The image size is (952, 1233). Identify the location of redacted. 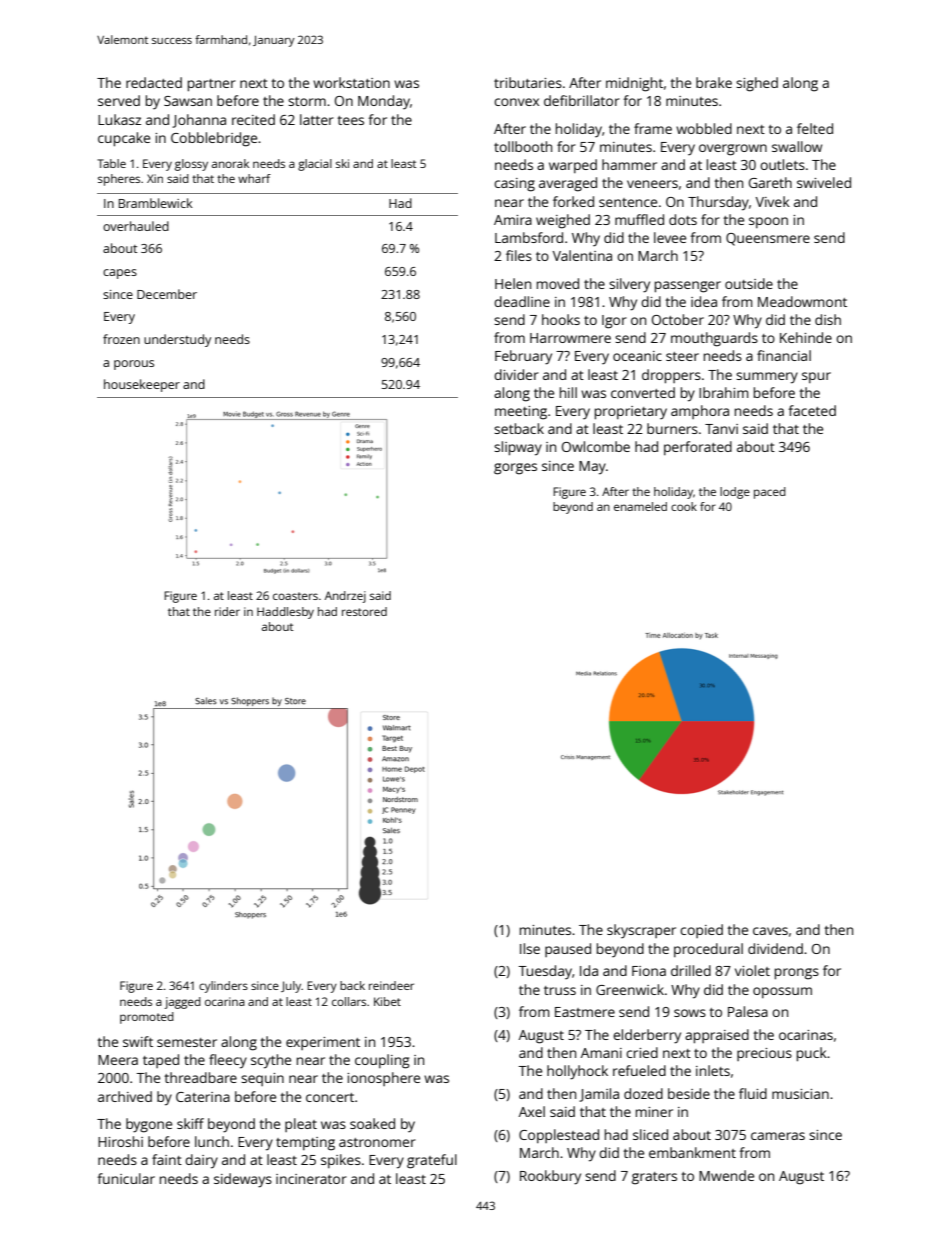
(154, 82).
